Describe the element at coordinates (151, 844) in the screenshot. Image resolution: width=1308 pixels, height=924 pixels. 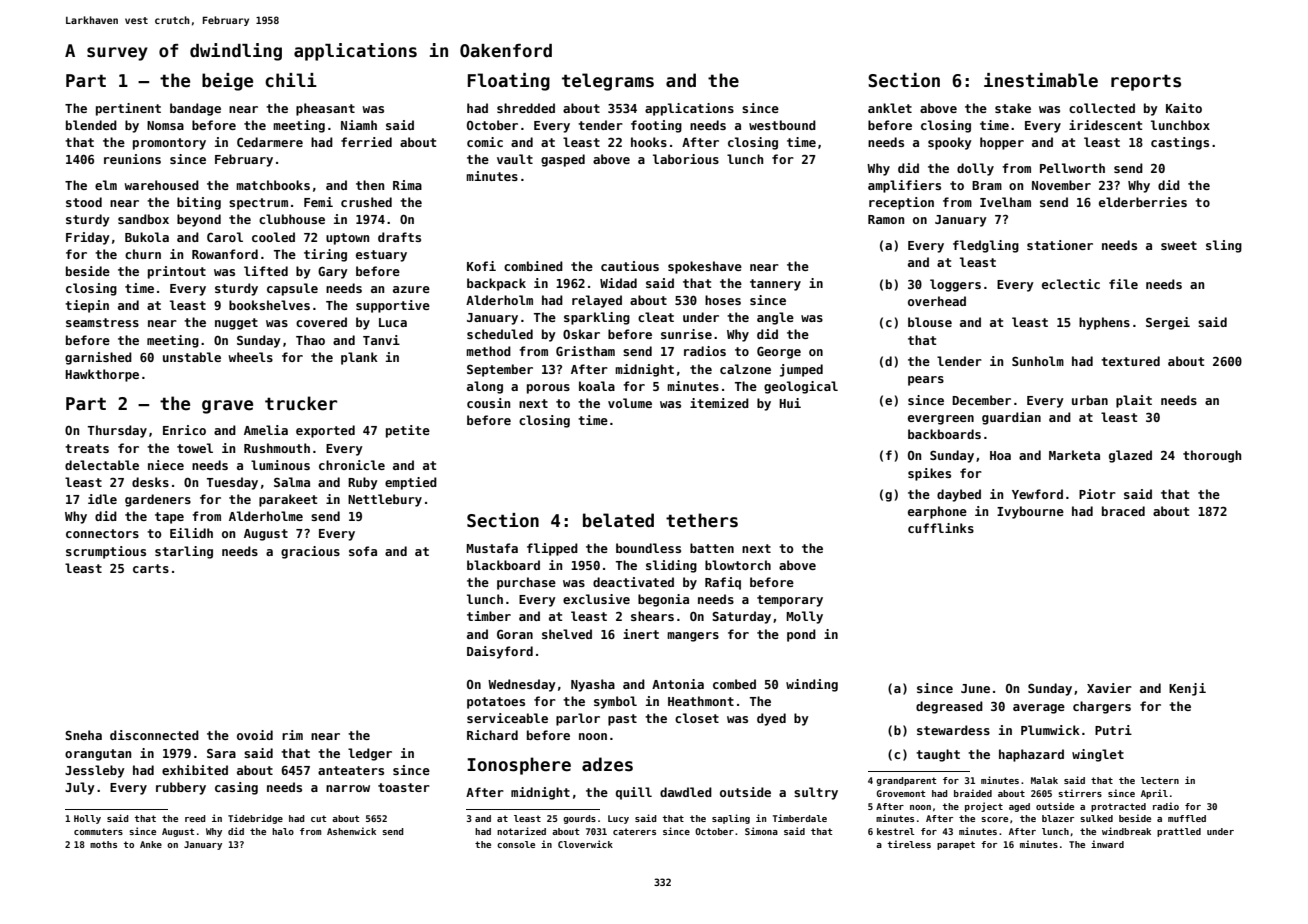
I see `Anke` at that location.
